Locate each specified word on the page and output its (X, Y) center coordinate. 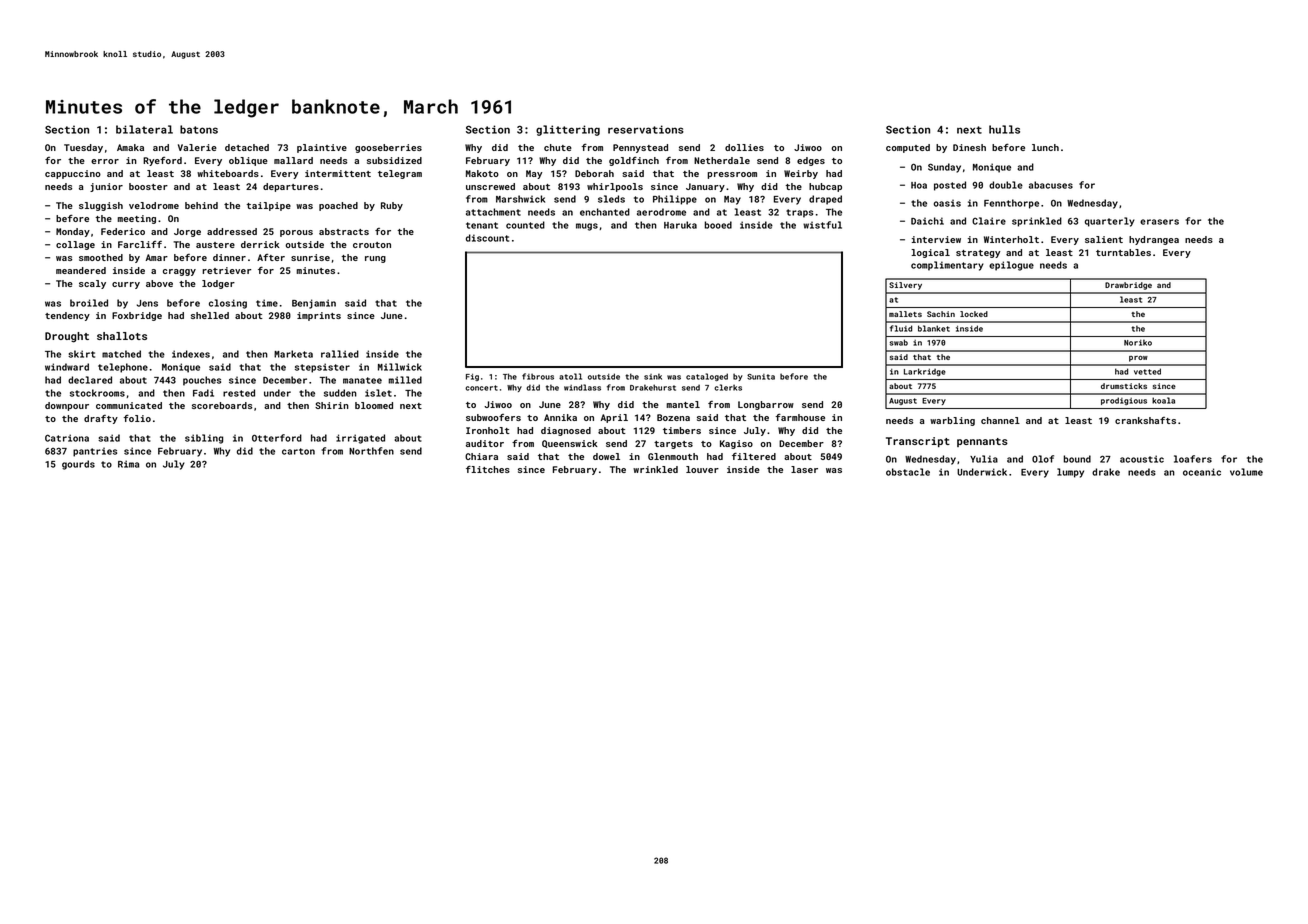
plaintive (322, 148)
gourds (78, 465)
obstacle (908, 472)
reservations (646, 129)
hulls (1004, 129)
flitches (488, 469)
